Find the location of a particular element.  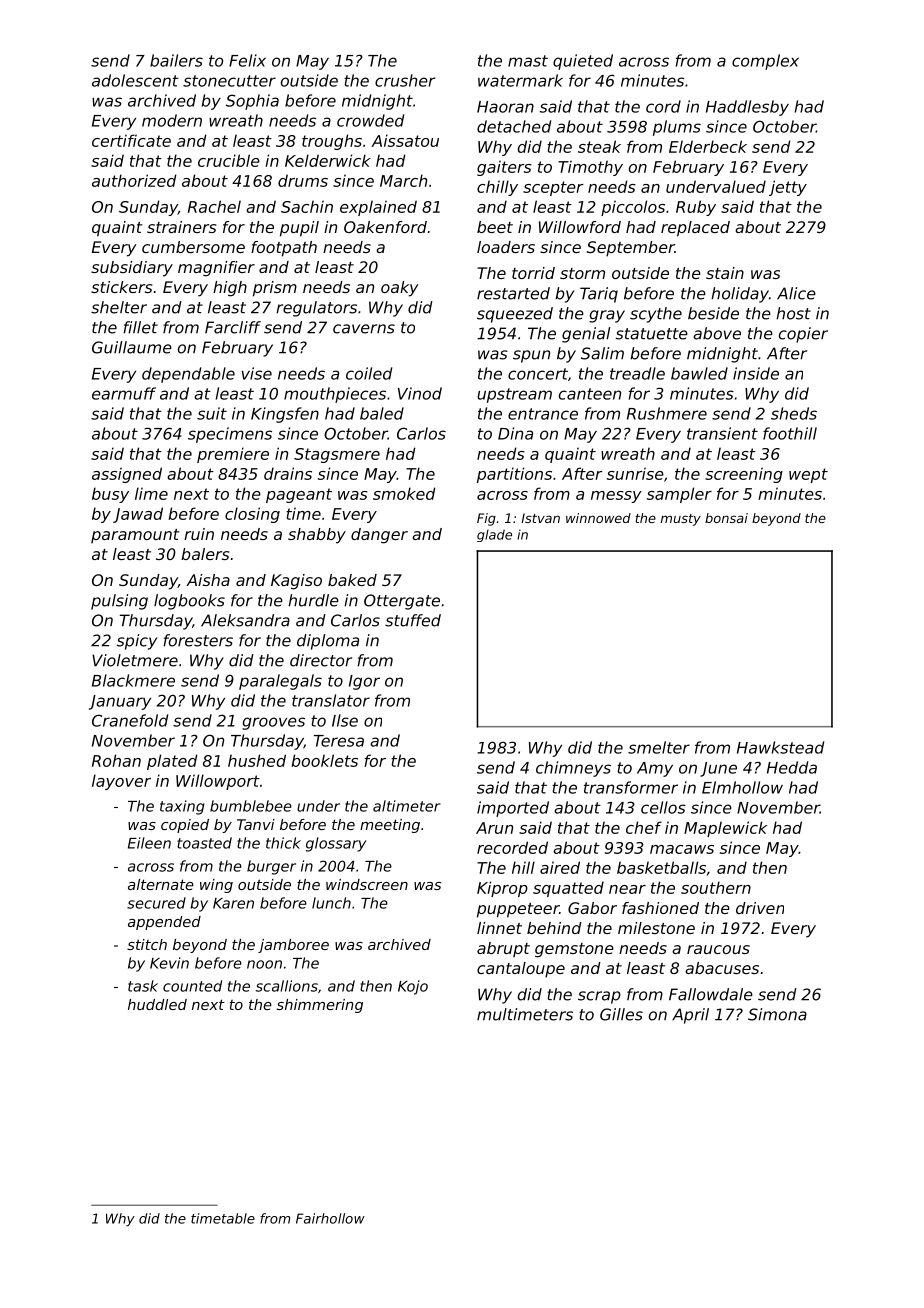

Fairhollow is located at coordinates (330, 1218).
